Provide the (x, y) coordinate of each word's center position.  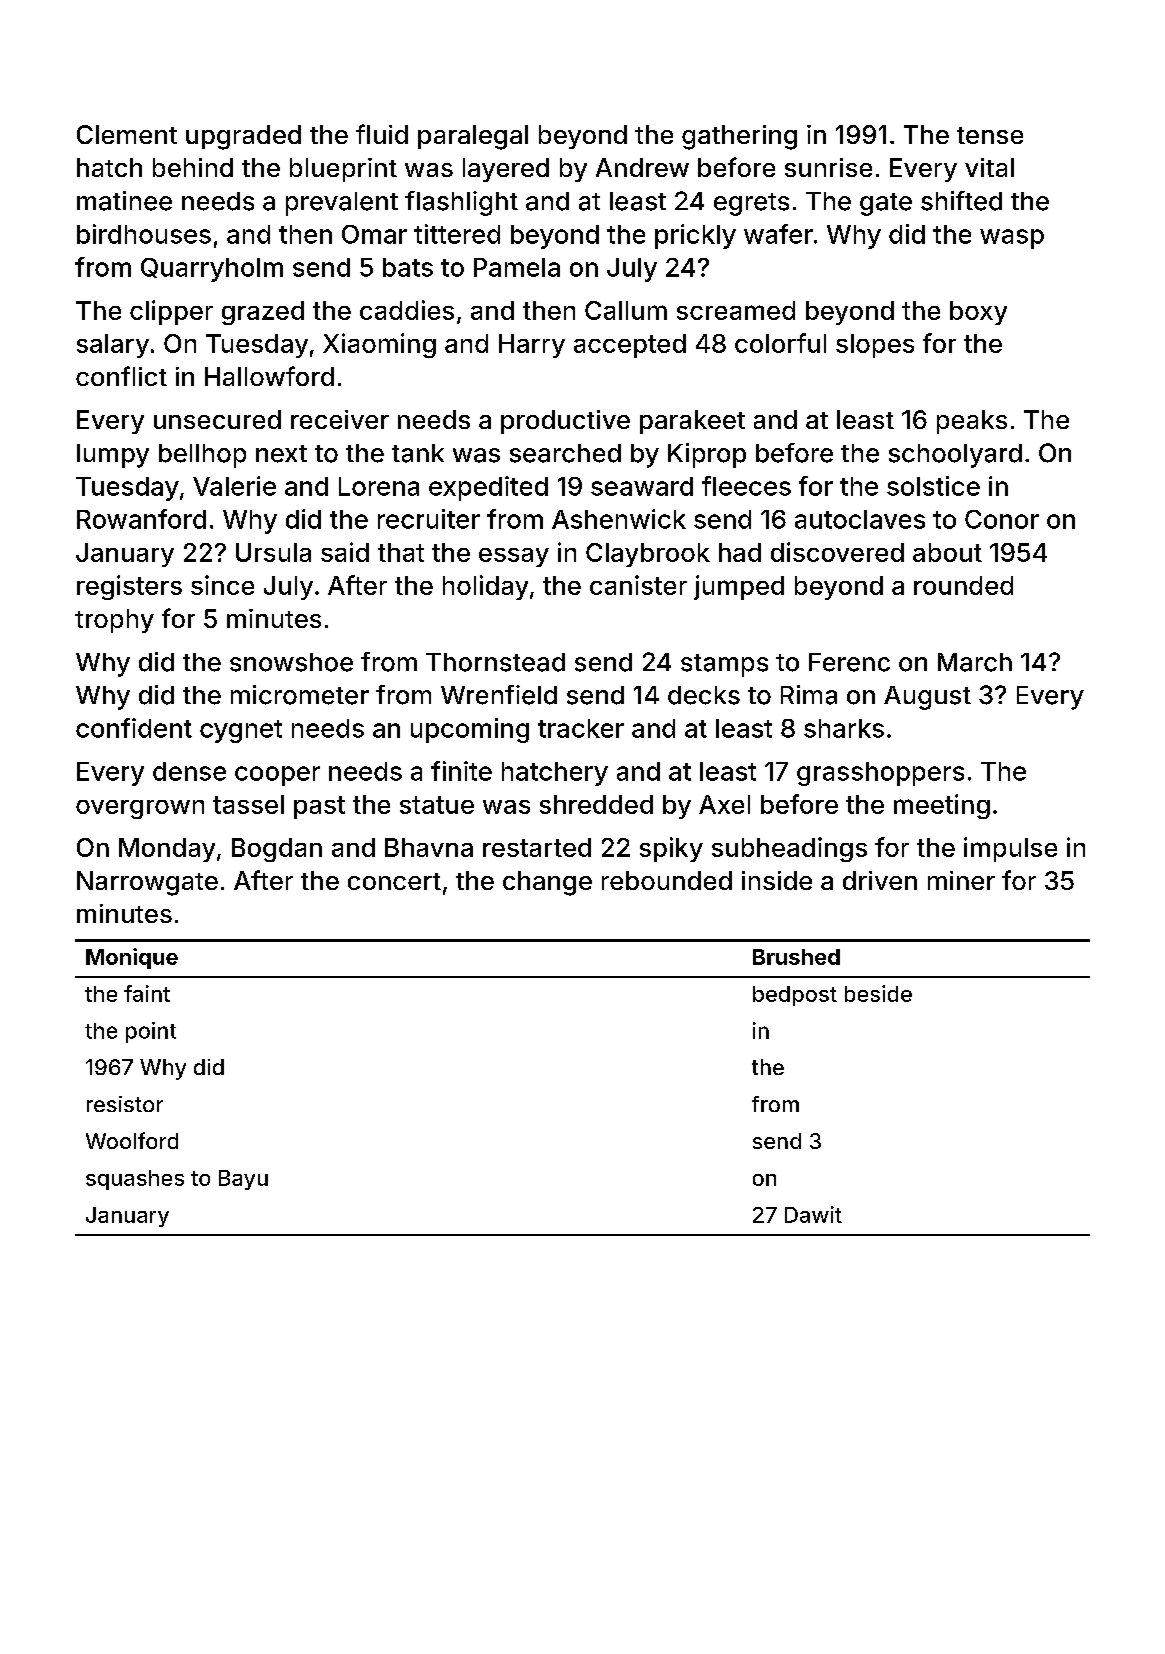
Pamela (517, 267)
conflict (121, 376)
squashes (135, 1180)
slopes (875, 346)
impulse (1010, 849)
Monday (167, 850)
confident (134, 728)
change (547, 883)
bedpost (795, 996)
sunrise (828, 167)
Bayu (243, 1180)
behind (193, 167)
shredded (596, 804)
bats (408, 267)
